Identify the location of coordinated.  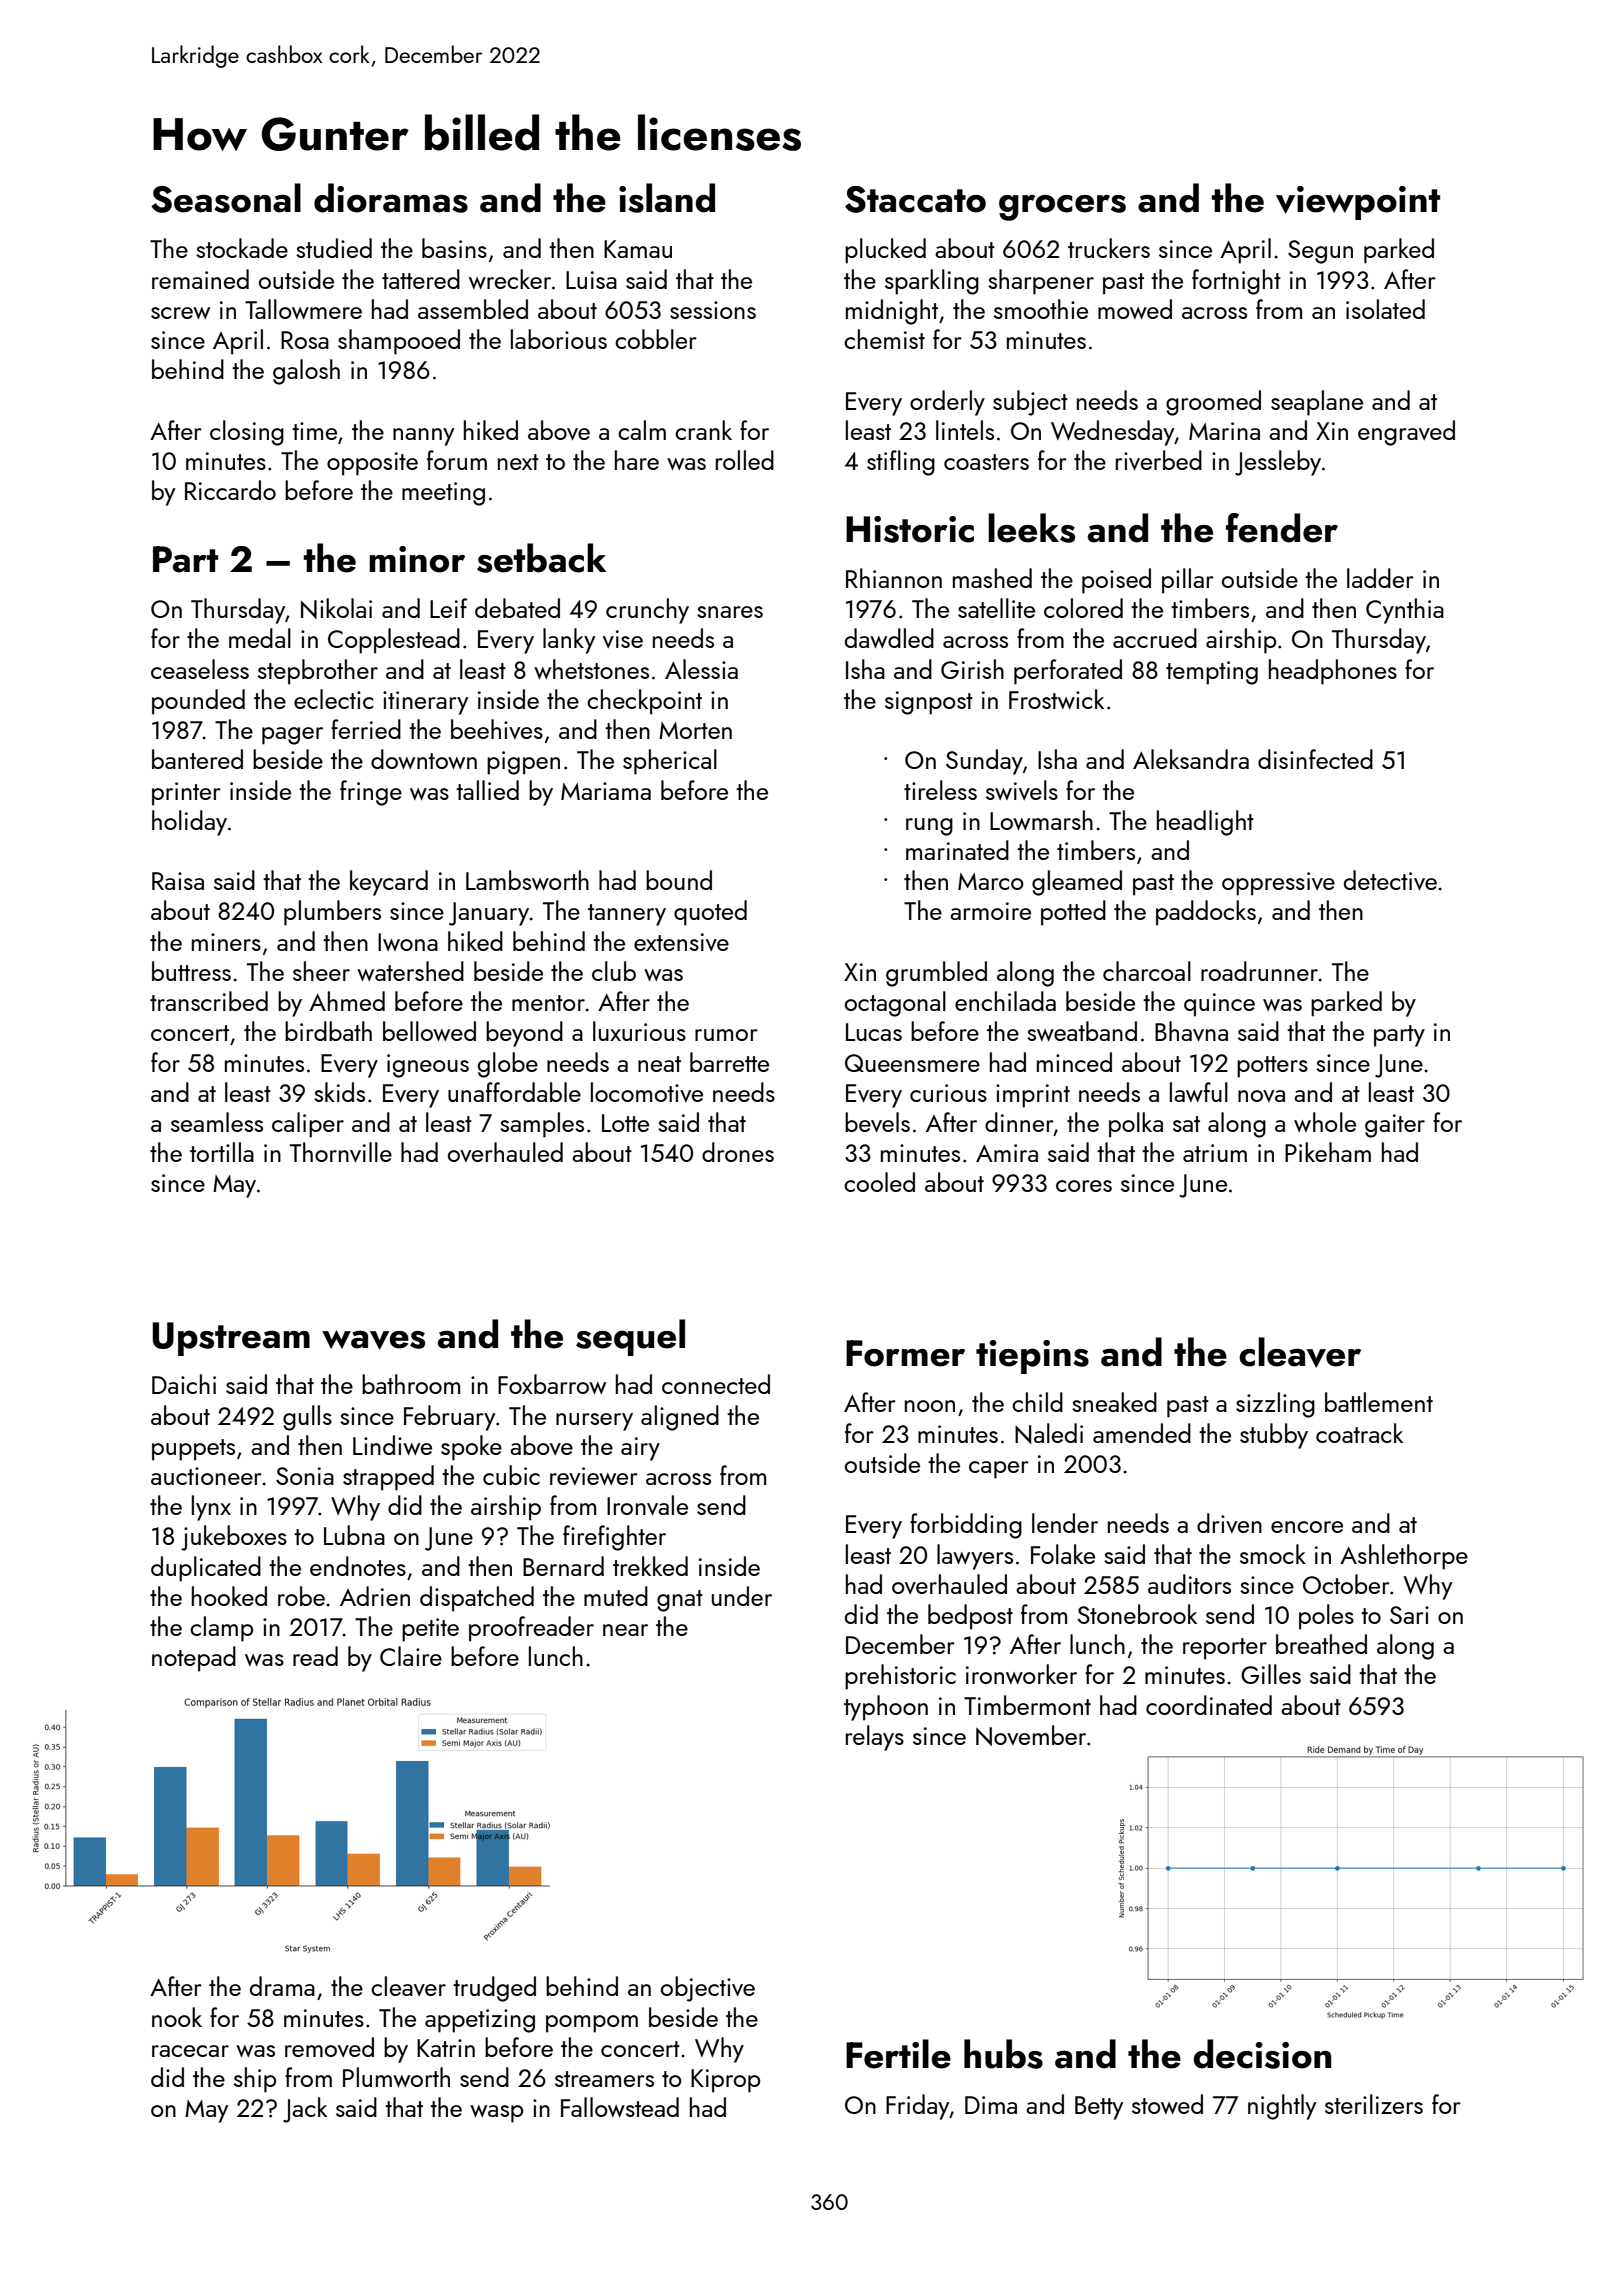
(1209, 1705).
